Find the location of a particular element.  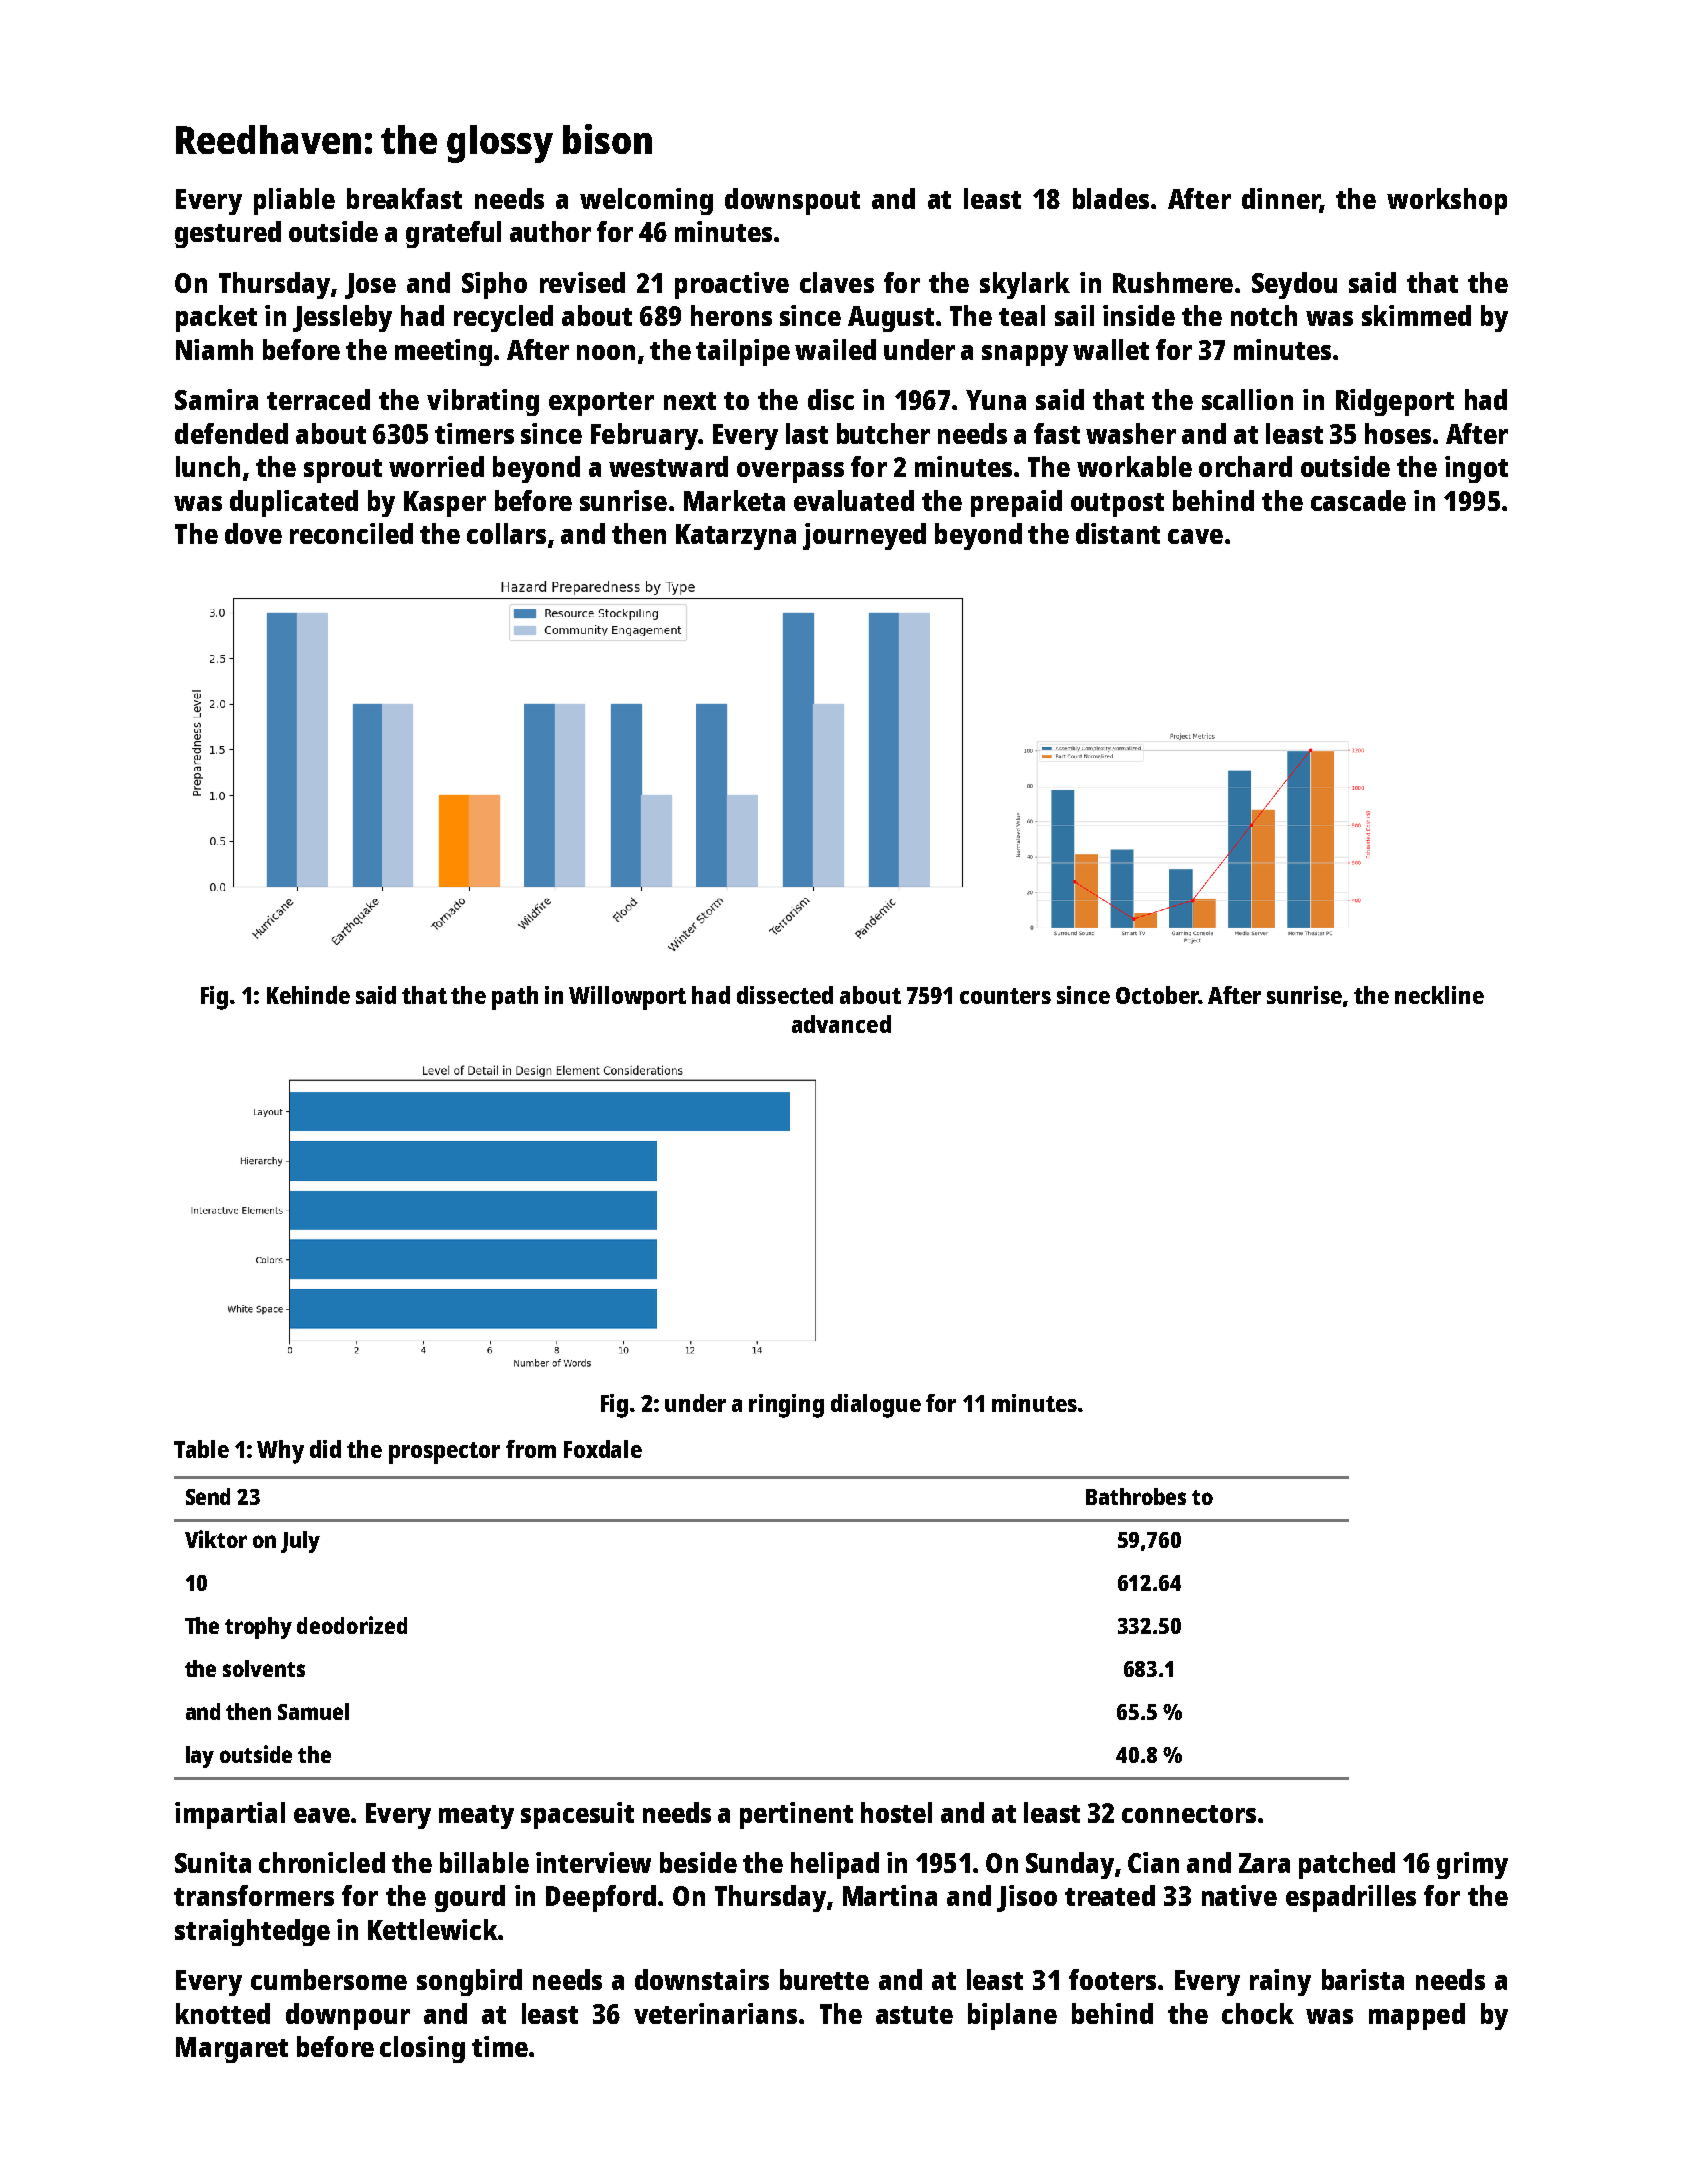

dialogue is located at coordinates (876, 1406).
